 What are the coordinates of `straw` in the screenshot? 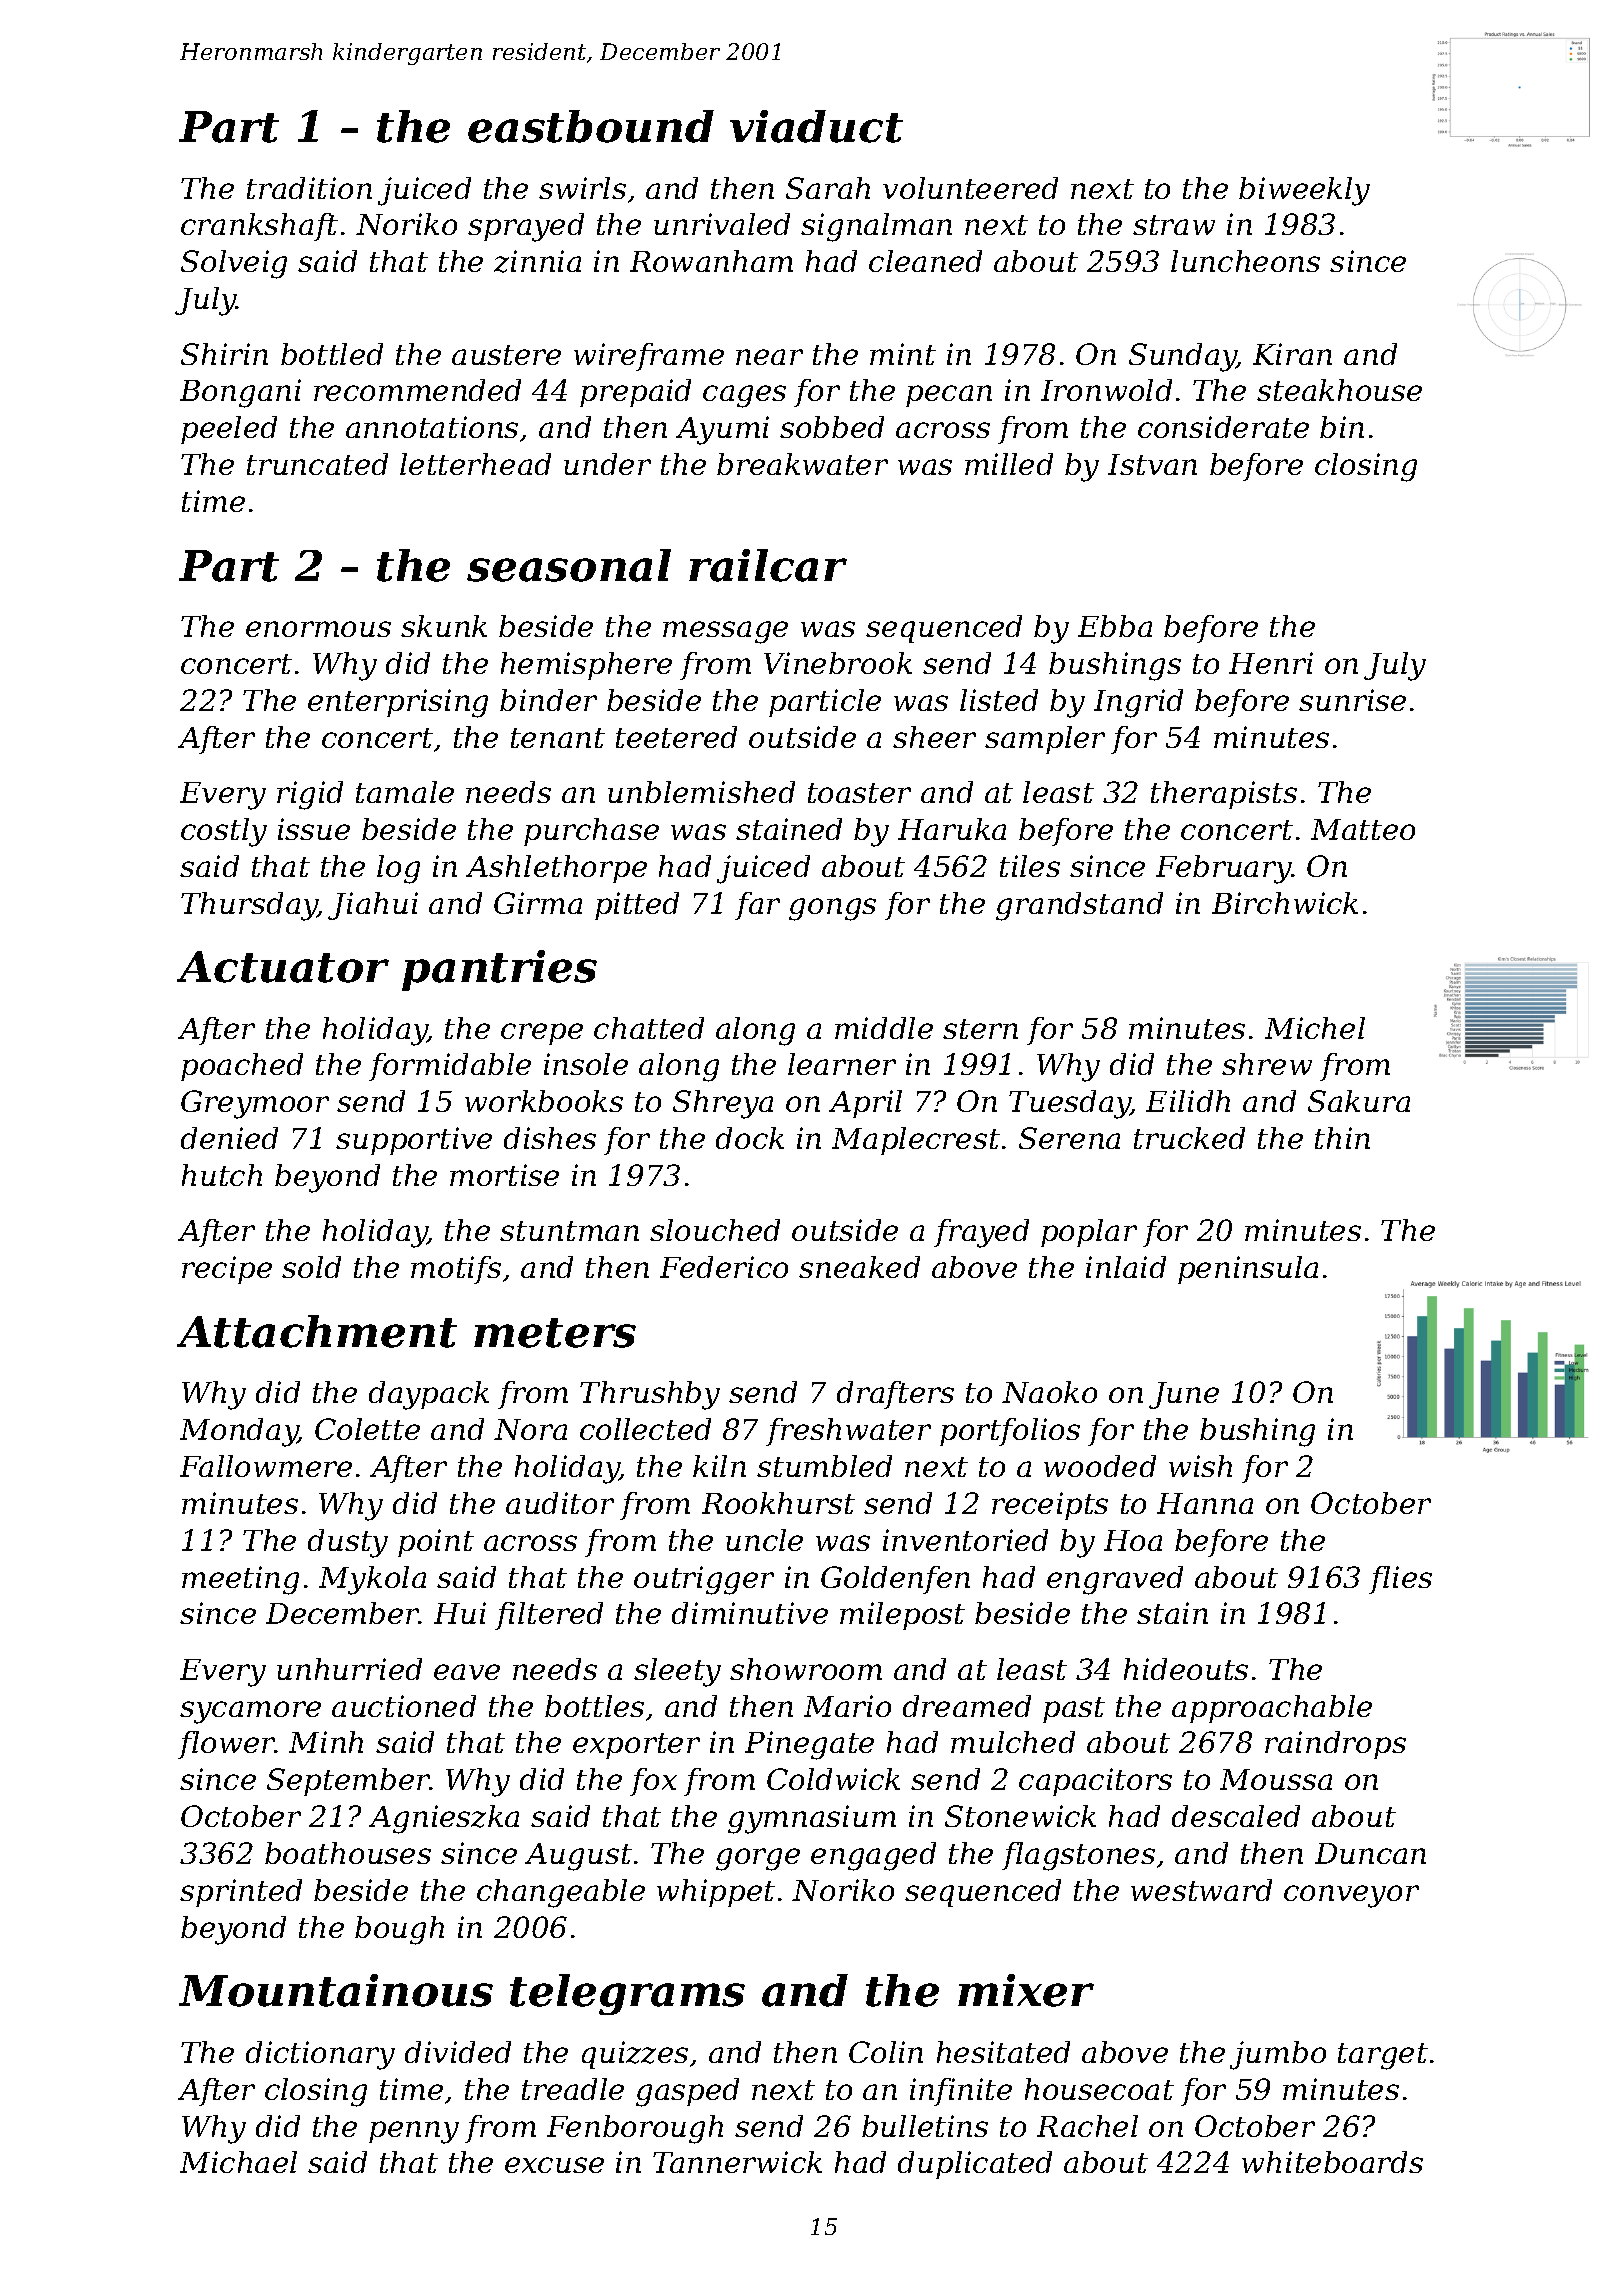 It's located at (1174, 225).
